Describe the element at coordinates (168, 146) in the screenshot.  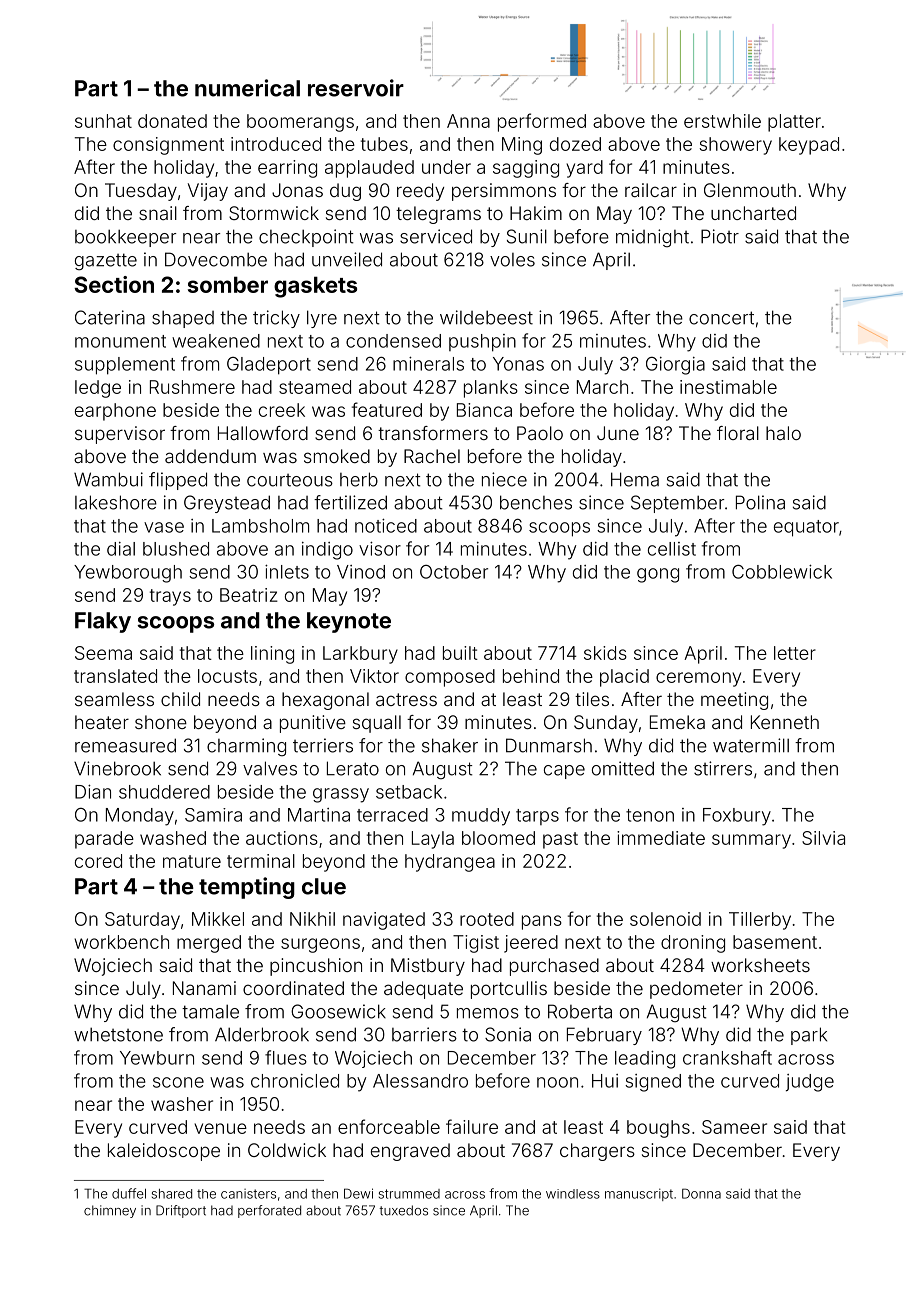
I see `consignment` at that location.
